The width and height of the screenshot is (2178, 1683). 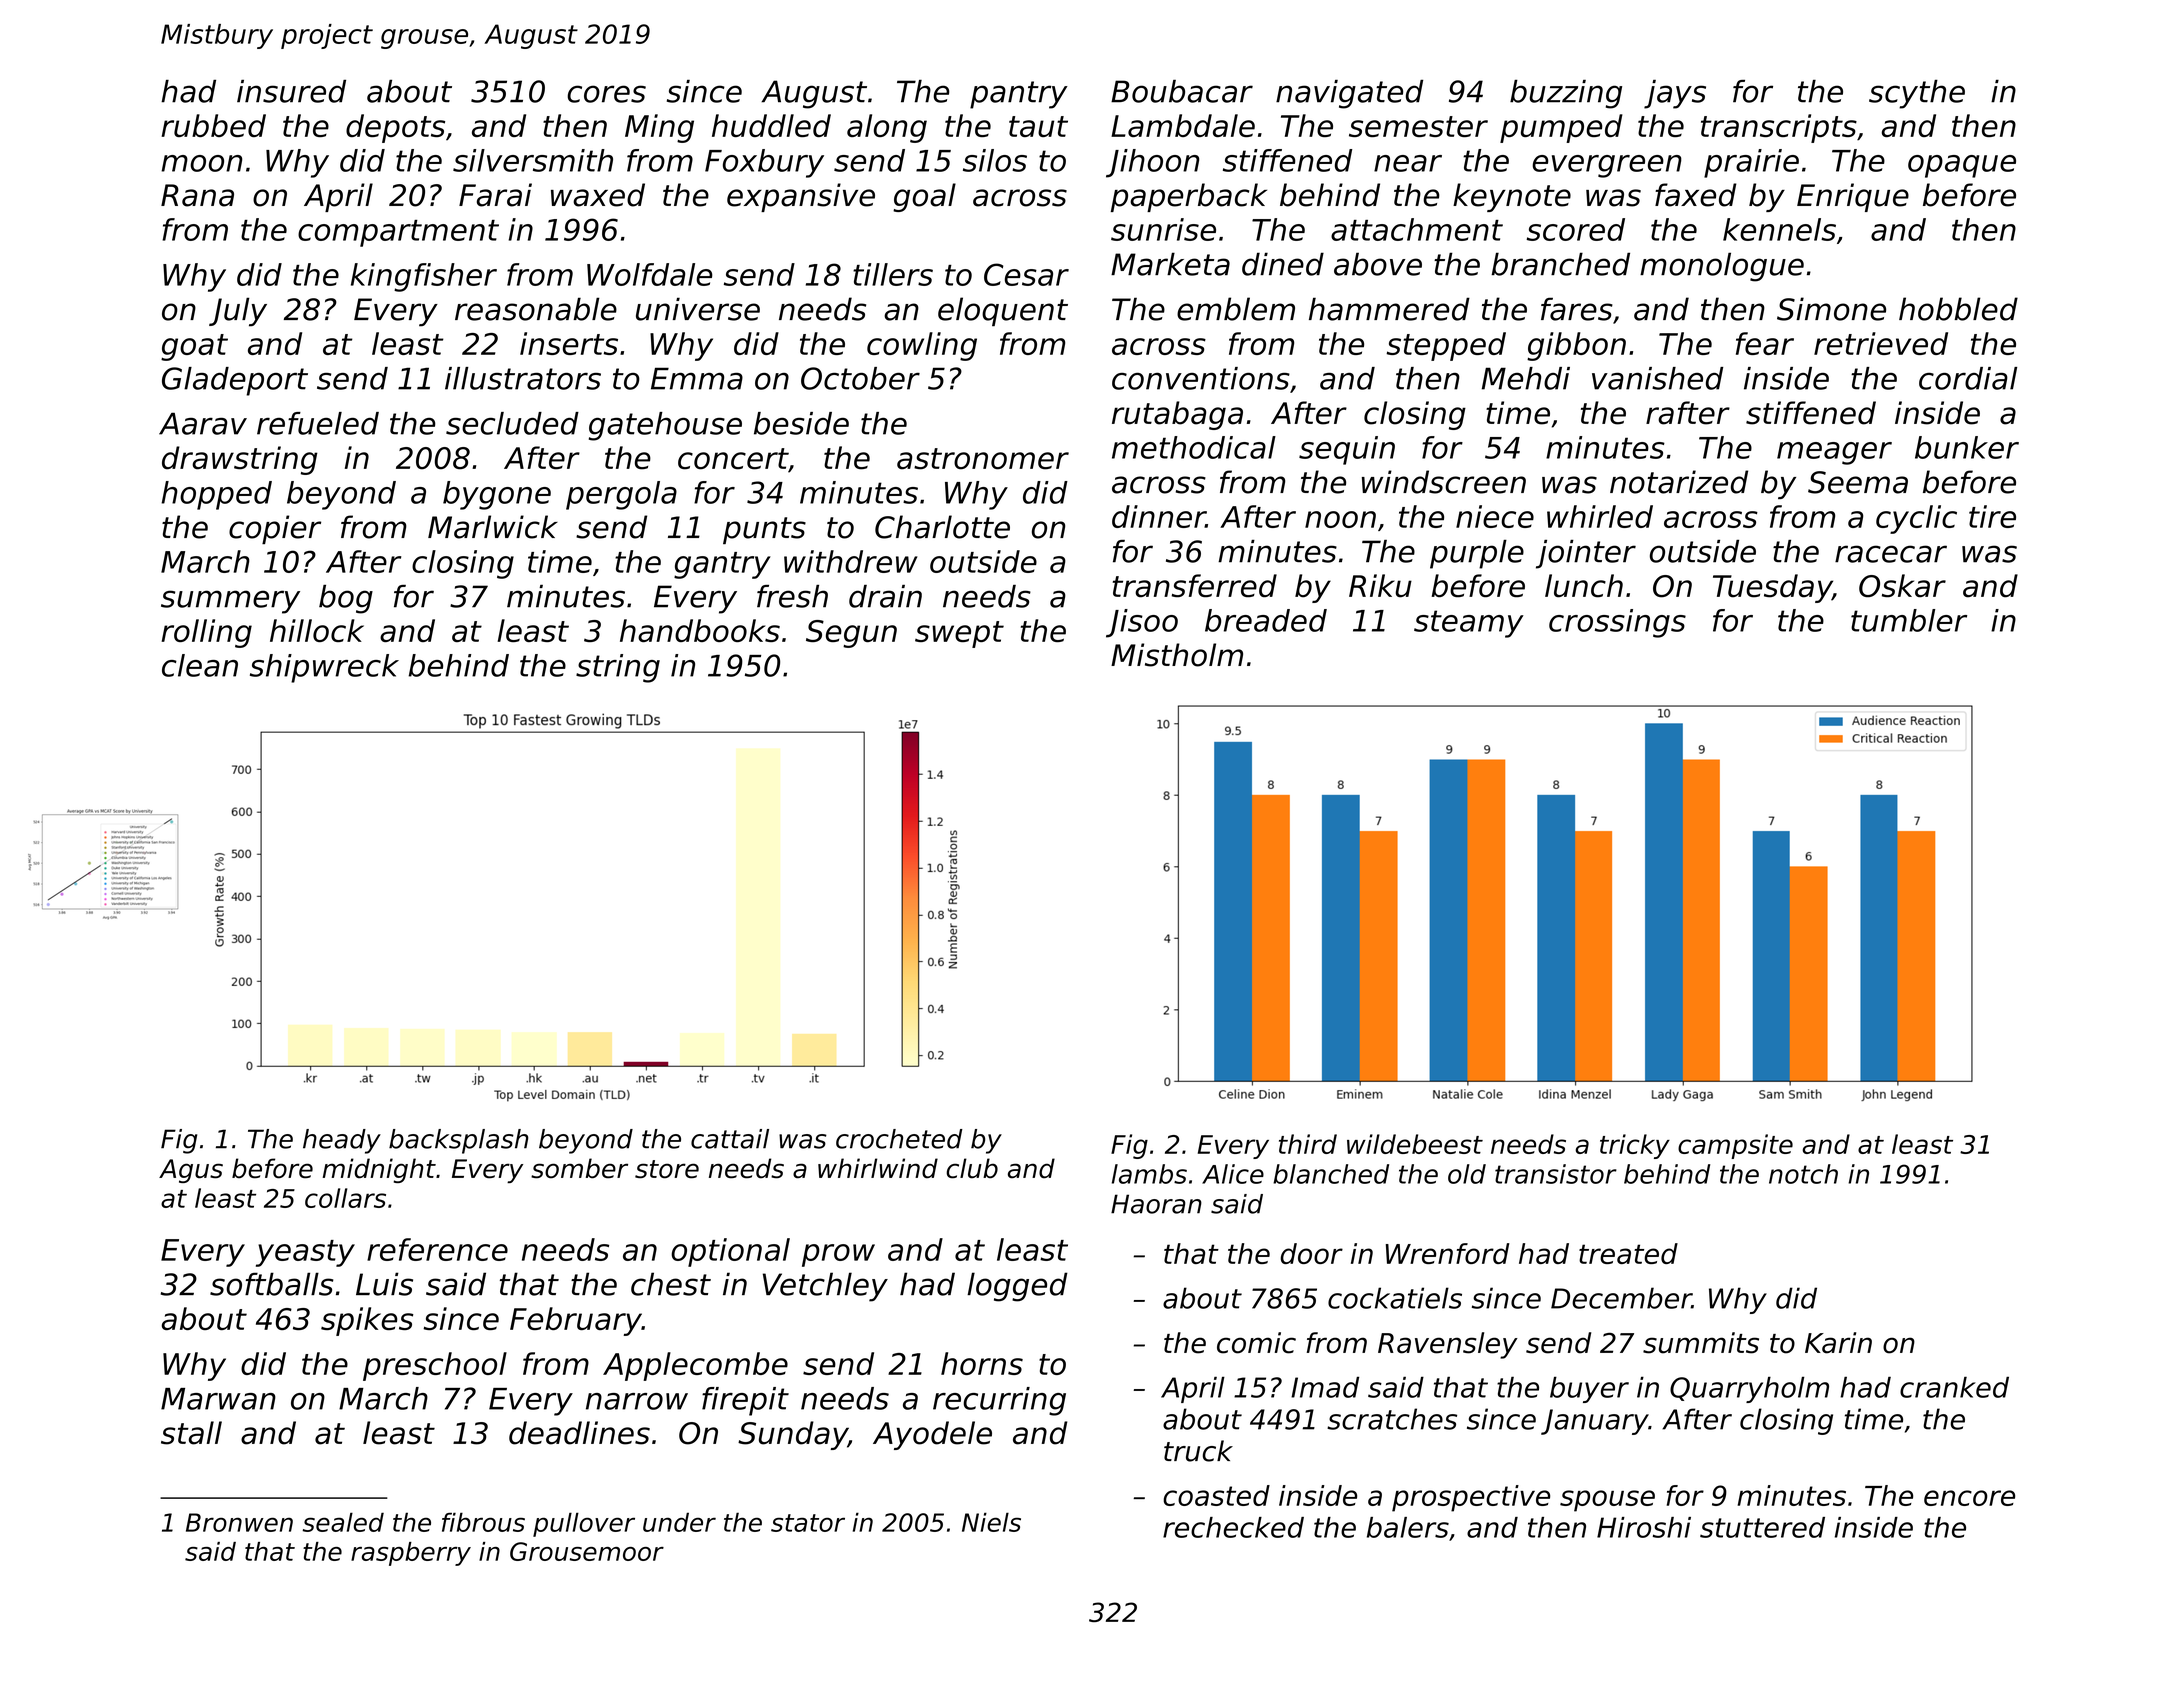 I want to click on Riku, so click(x=1380, y=586).
